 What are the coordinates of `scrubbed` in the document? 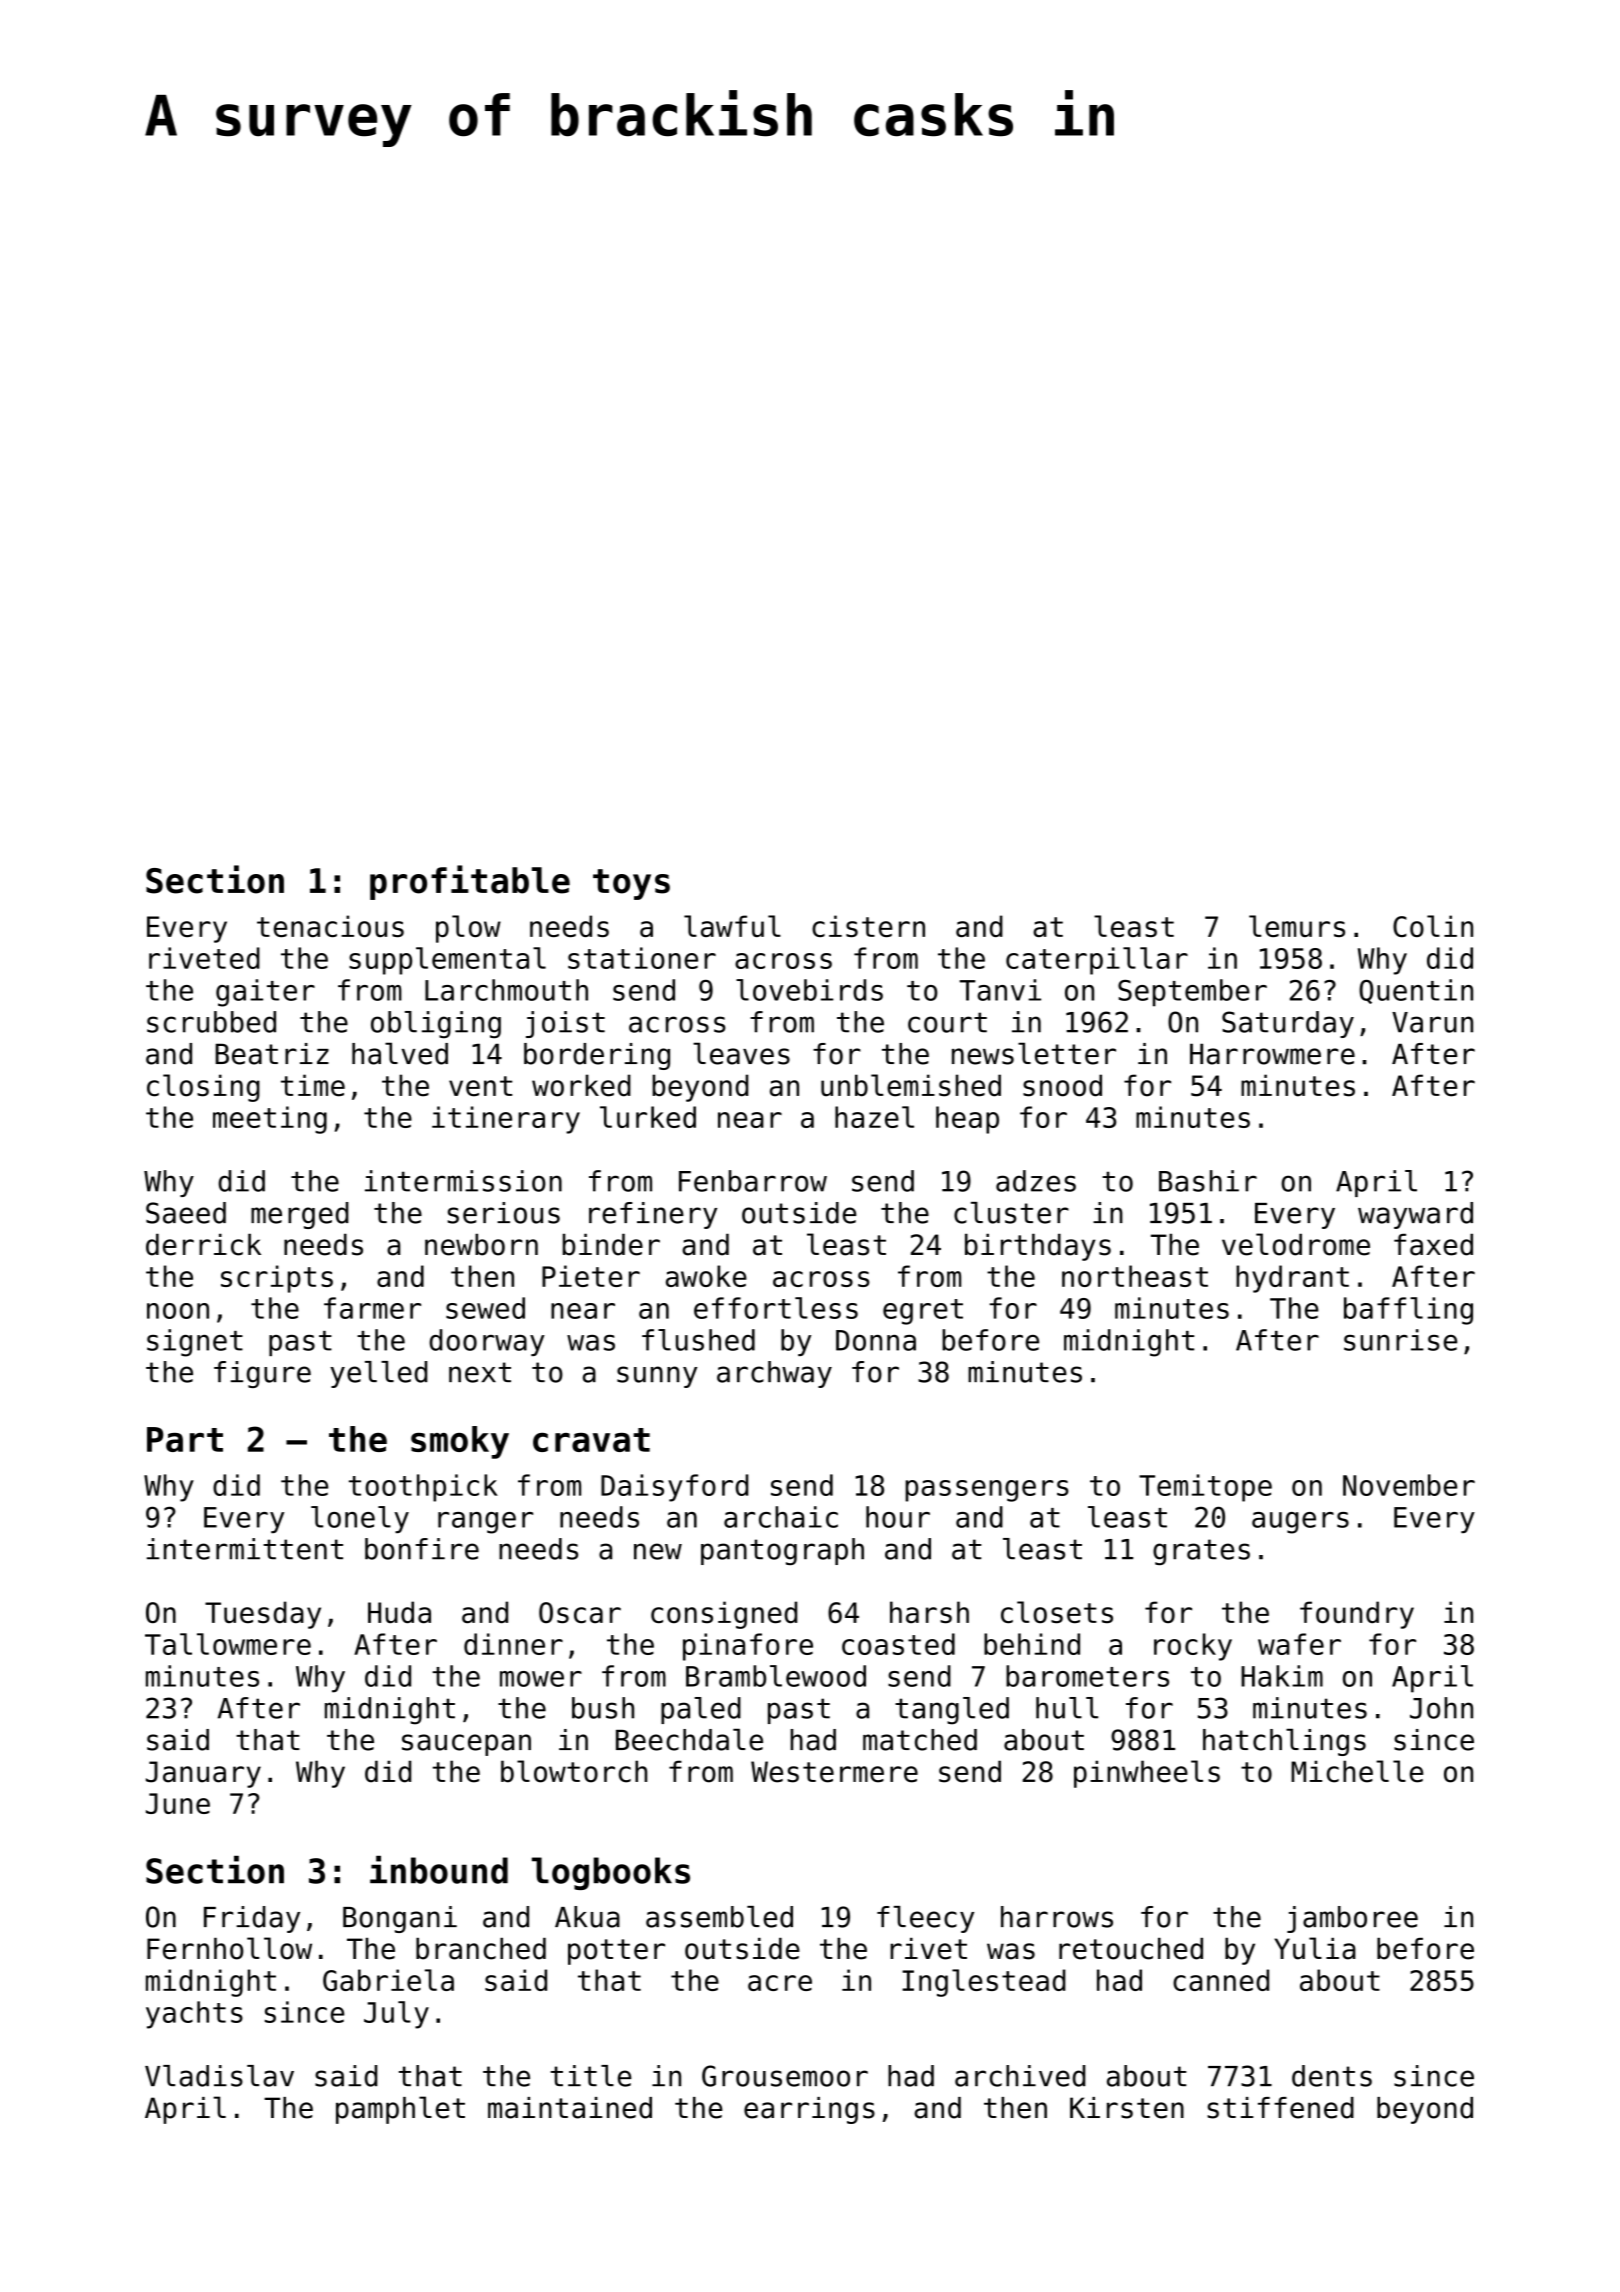 It's located at (211, 1022).
